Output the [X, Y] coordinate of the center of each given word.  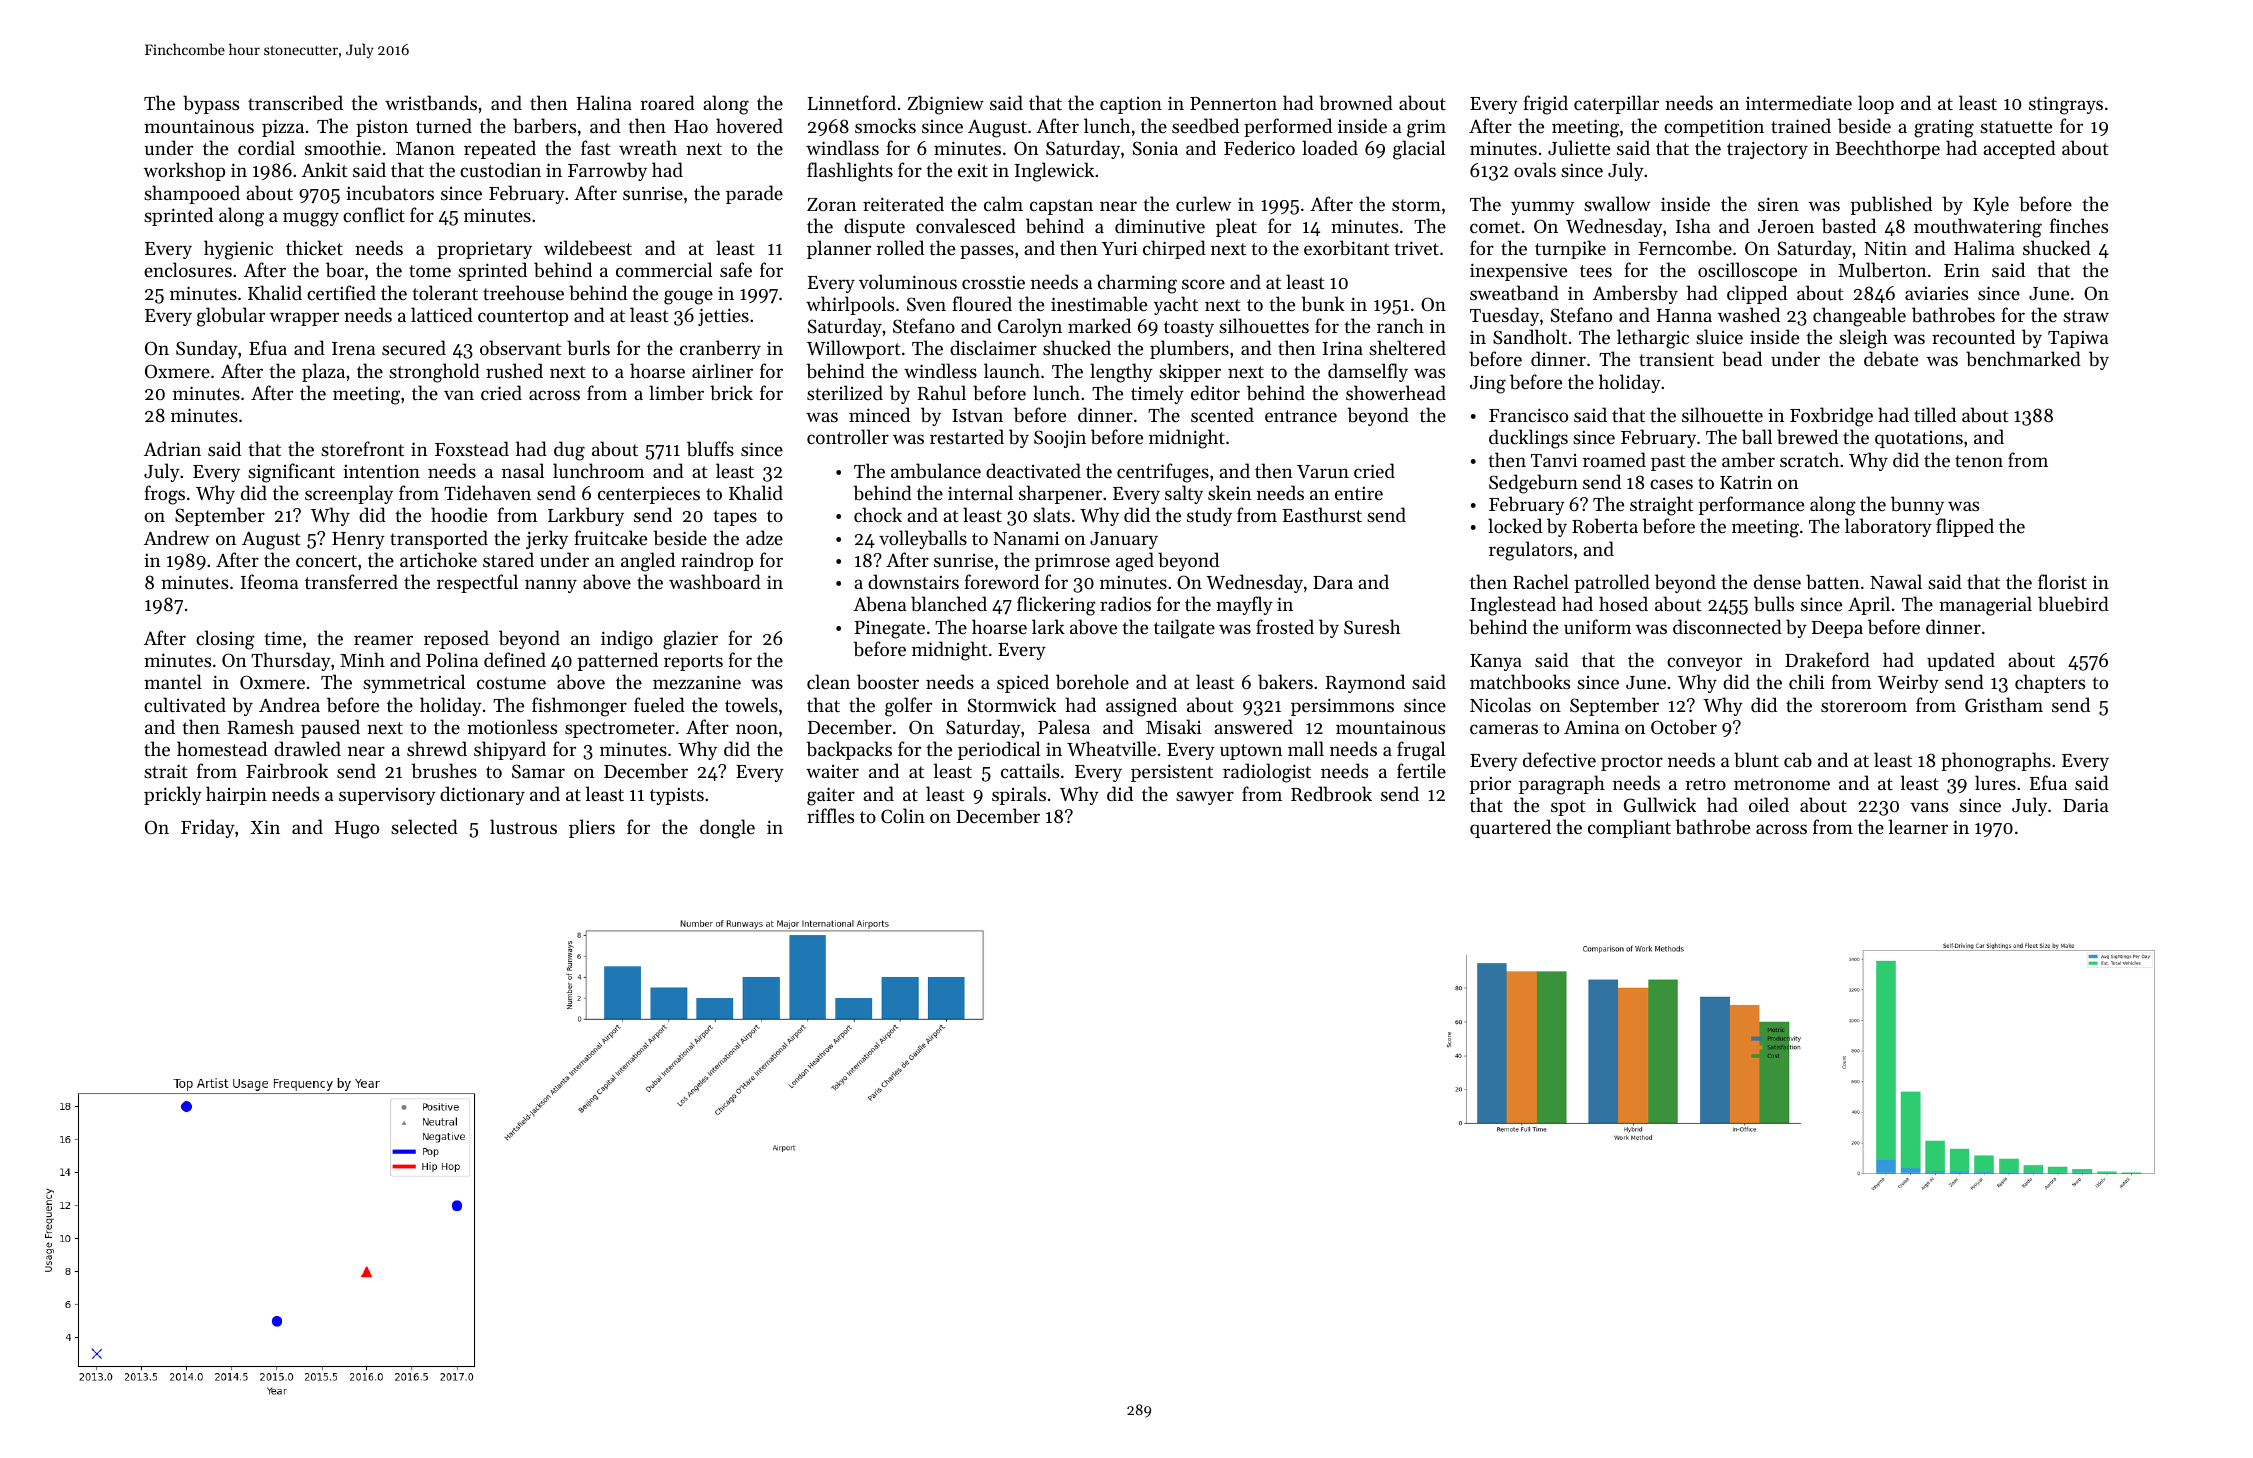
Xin [265, 827]
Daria [2086, 805]
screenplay [349, 494]
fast [596, 147]
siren [1778, 204]
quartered [1510, 828]
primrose [1072, 562]
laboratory [1888, 527]
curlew [1203, 203]
